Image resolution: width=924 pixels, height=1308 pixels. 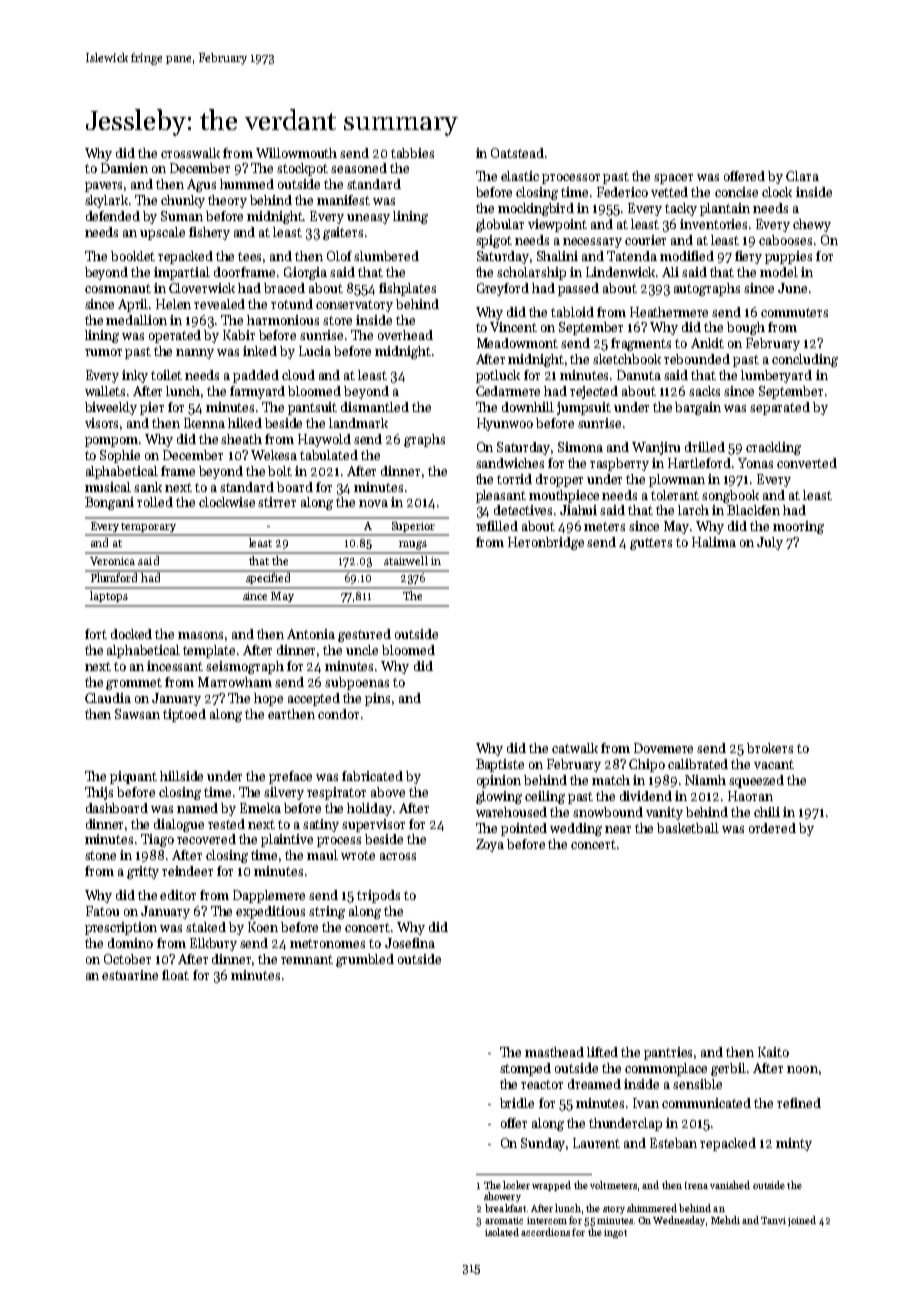 What do you see at coordinates (130, 975) in the screenshot?
I see `estuarine` at bounding box center [130, 975].
